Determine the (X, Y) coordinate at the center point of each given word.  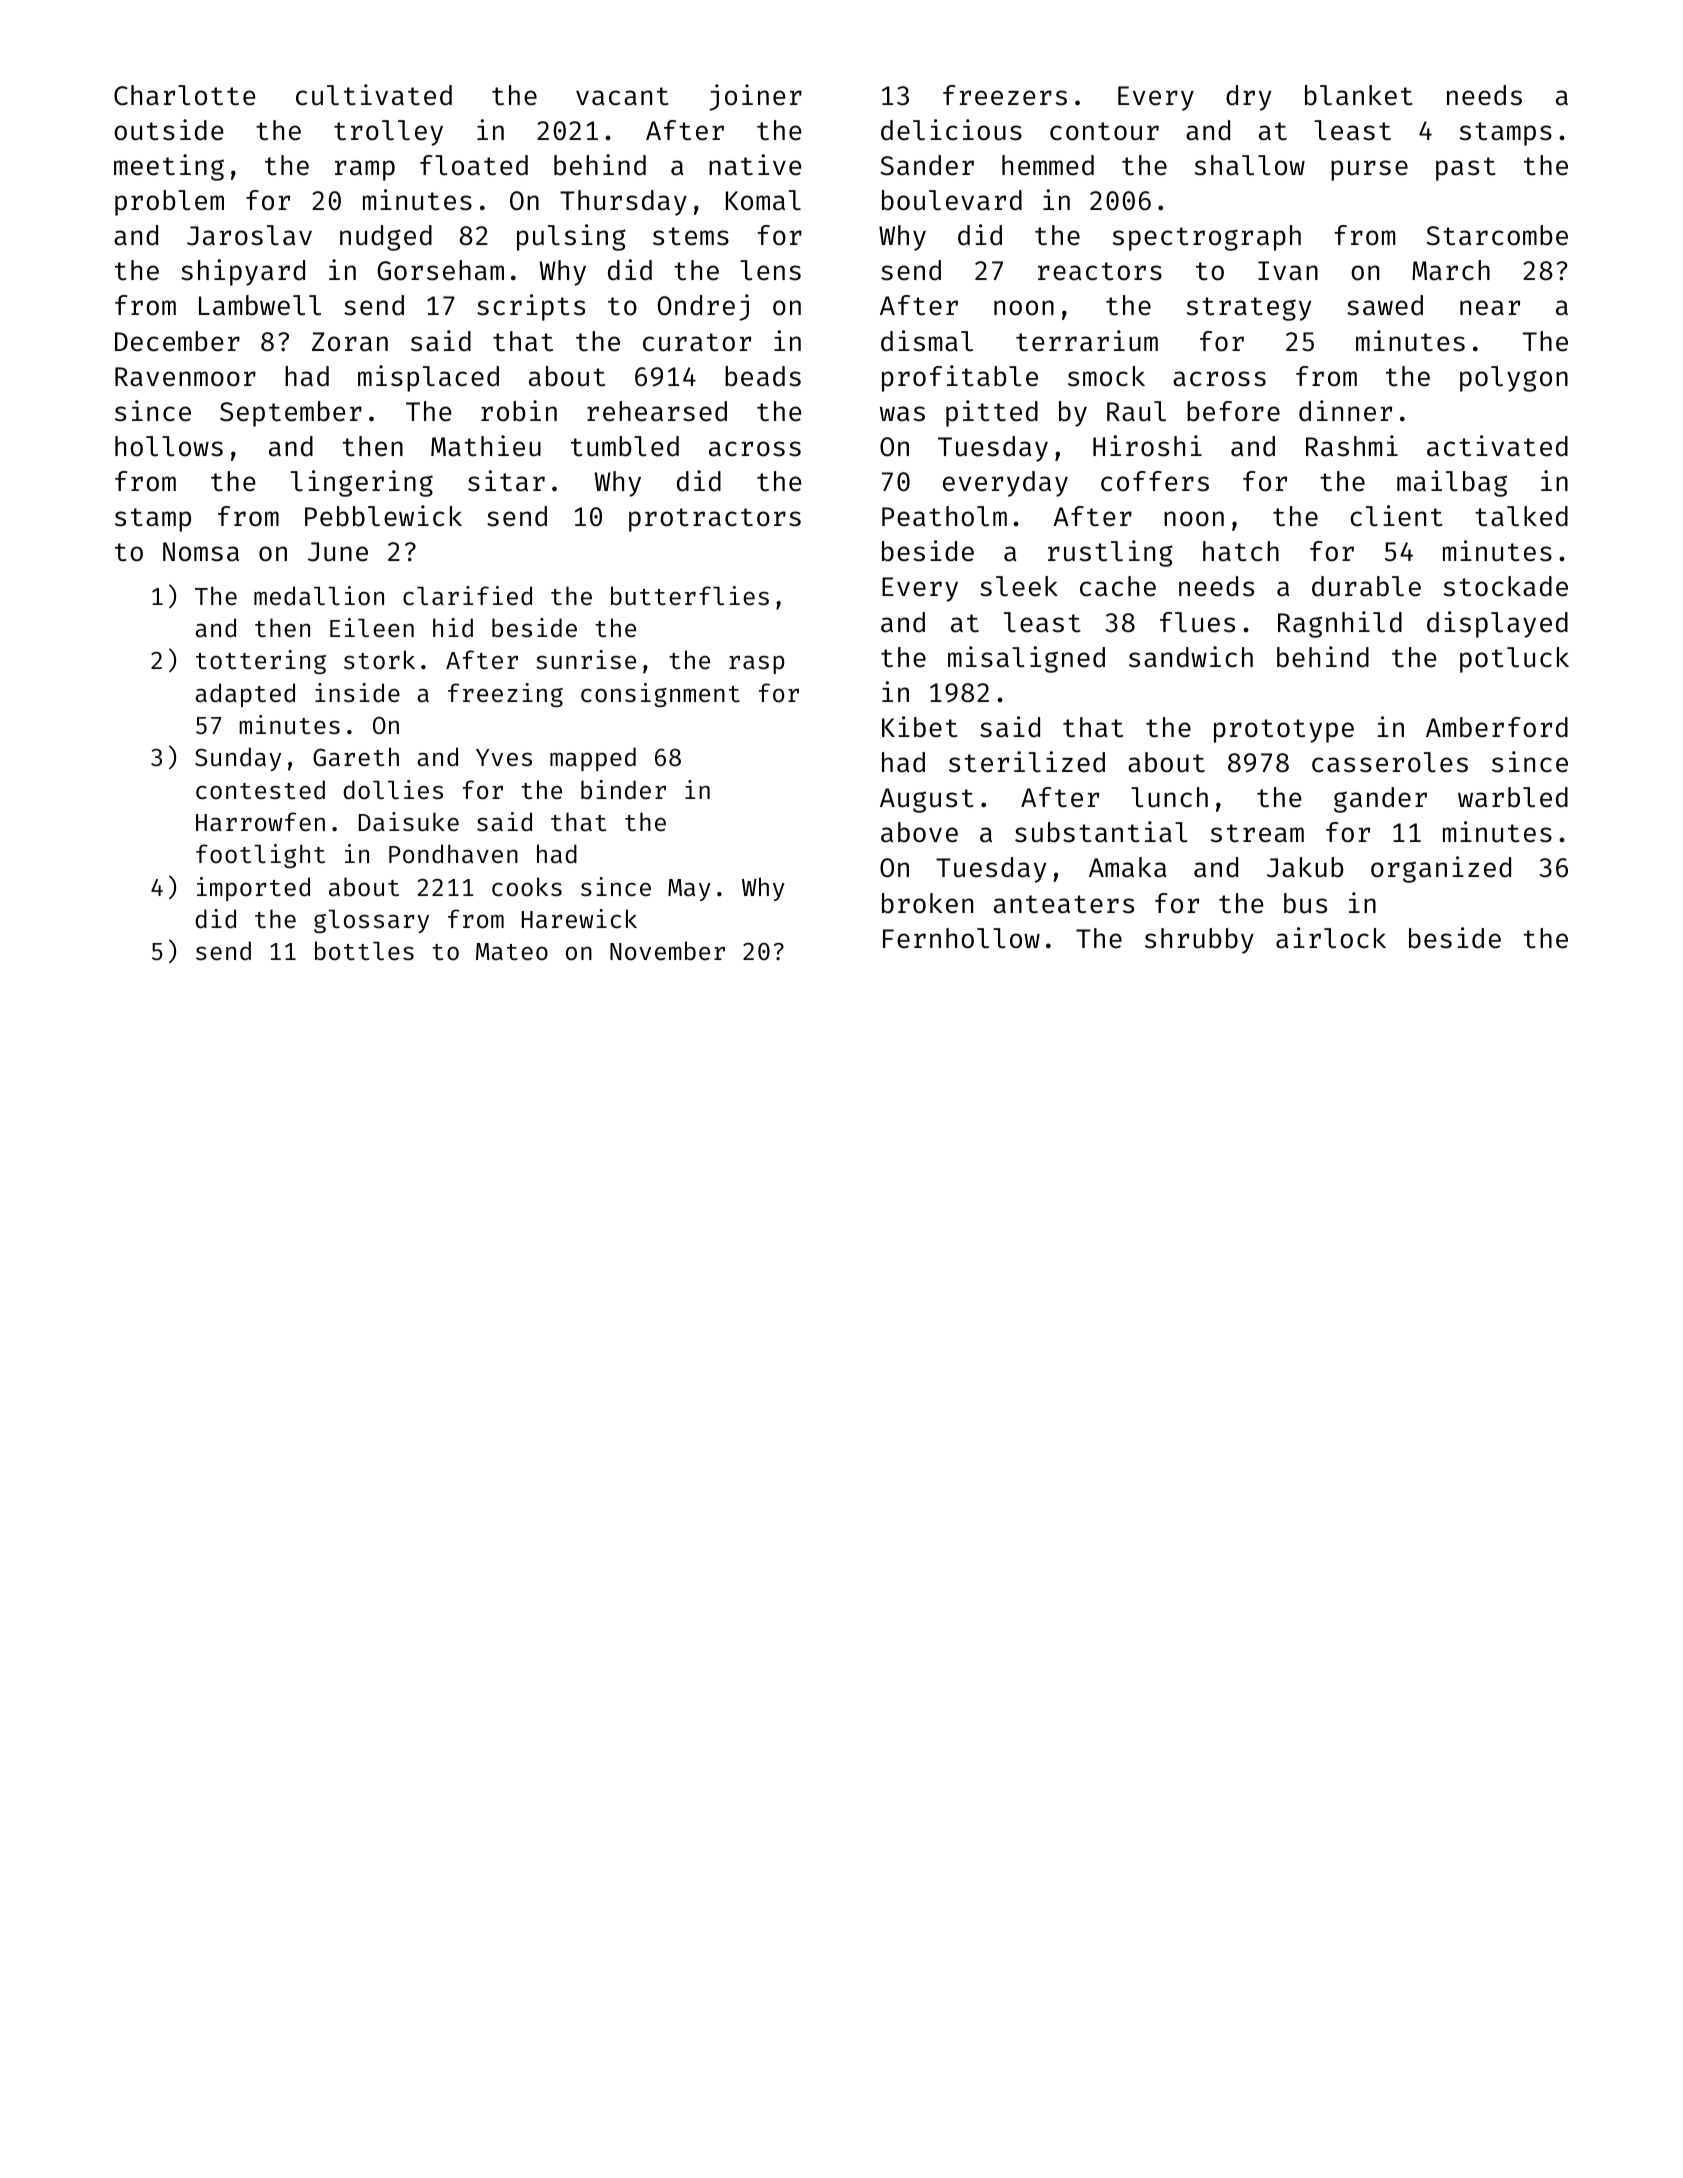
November (667, 951)
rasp (756, 664)
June (338, 552)
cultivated (374, 95)
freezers (1005, 95)
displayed (1497, 624)
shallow (1250, 165)
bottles (364, 951)
